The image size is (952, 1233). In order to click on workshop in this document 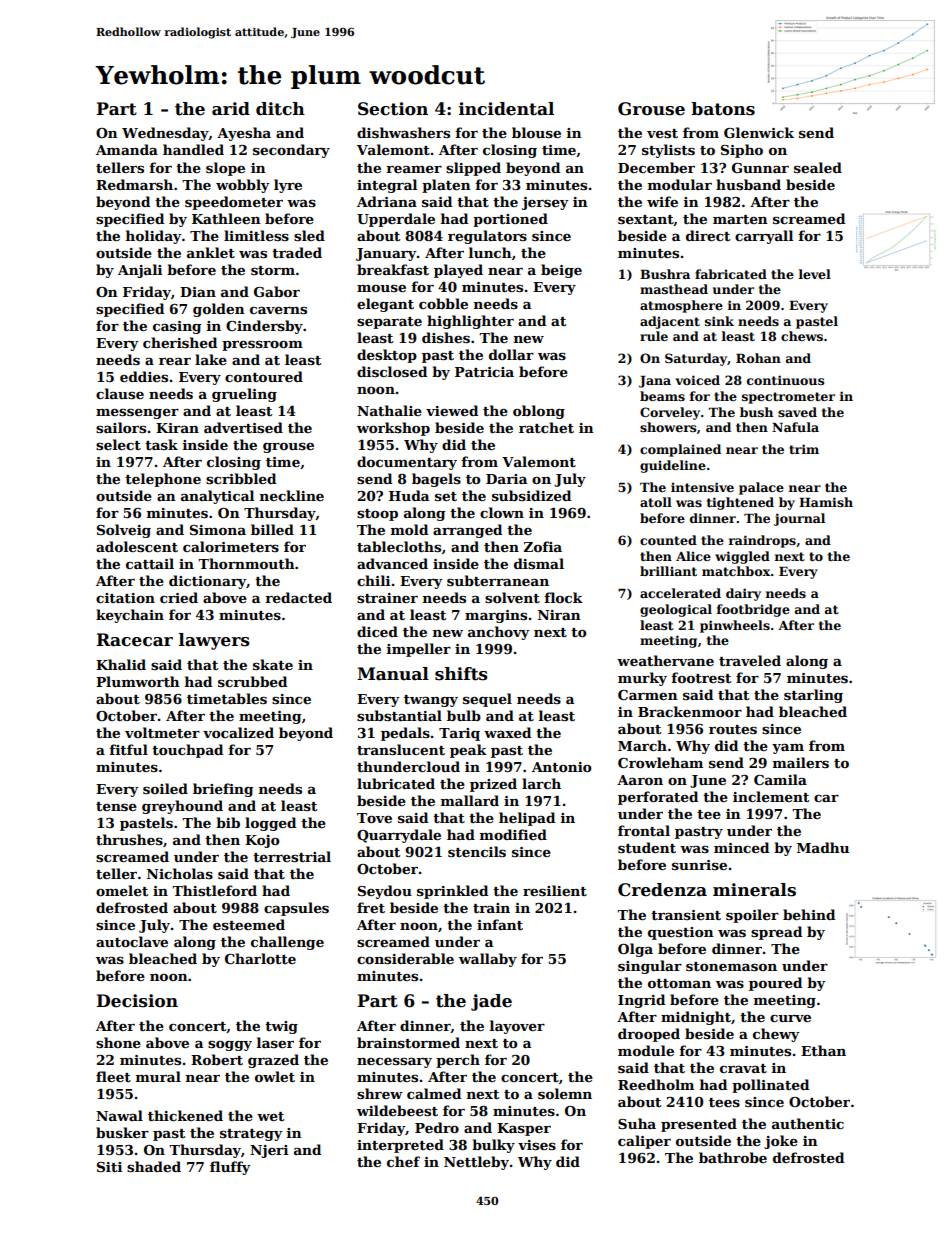, I will do `click(393, 429)`.
